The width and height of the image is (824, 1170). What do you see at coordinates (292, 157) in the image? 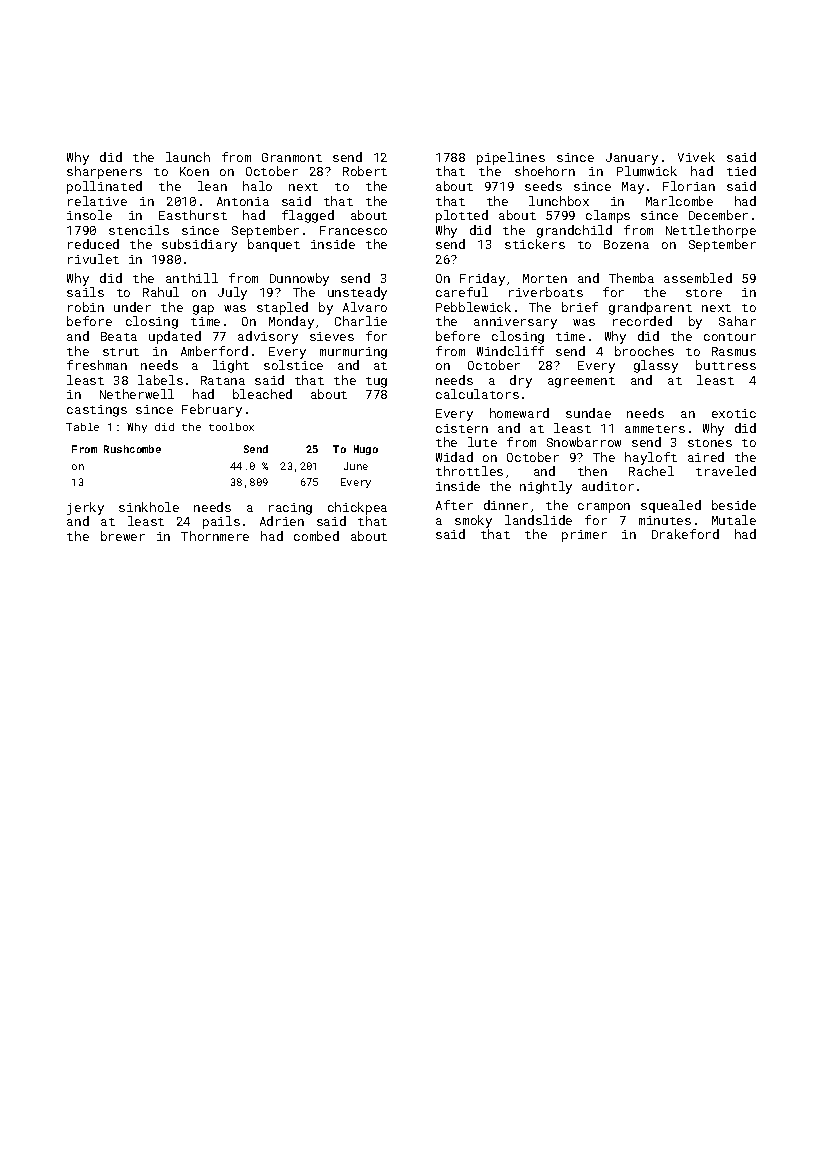
I see `Granmont` at bounding box center [292, 157].
